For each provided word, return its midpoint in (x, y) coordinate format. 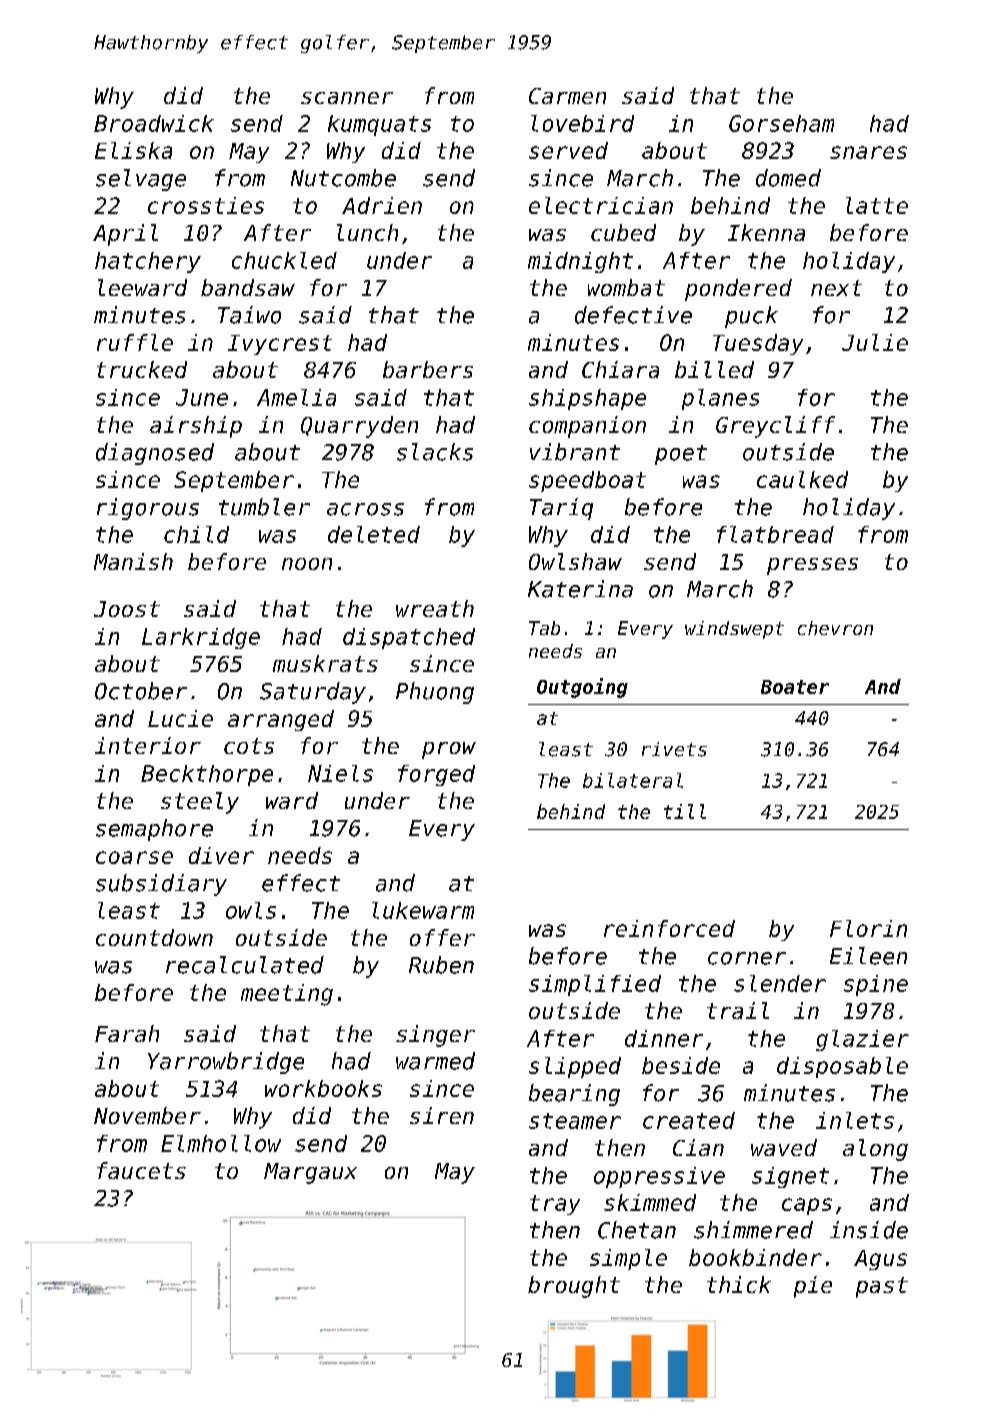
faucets (141, 1170)
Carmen (567, 96)
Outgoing (582, 688)
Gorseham (781, 123)
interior (148, 745)
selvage (141, 180)
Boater (795, 687)
